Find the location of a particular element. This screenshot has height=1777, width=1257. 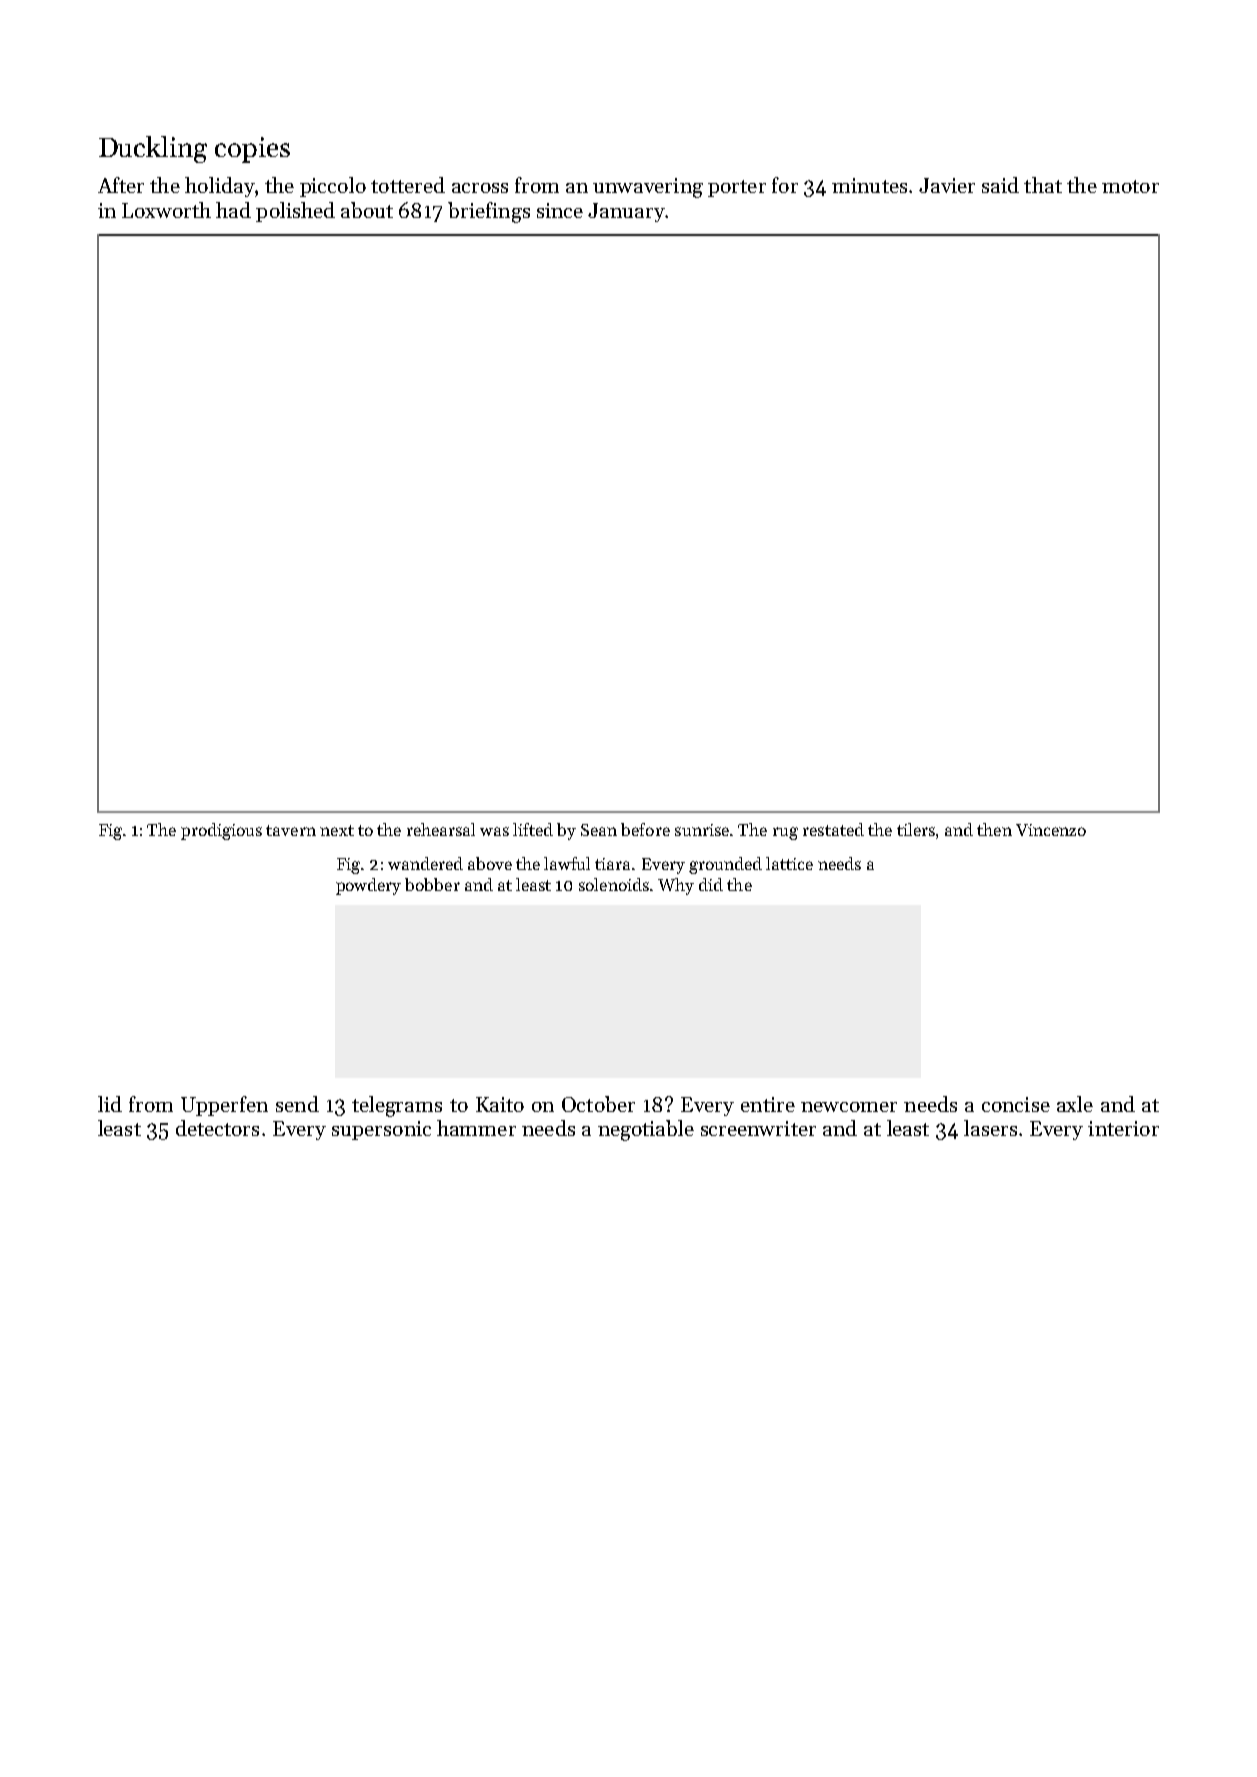

January is located at coordinates (626, 212).
